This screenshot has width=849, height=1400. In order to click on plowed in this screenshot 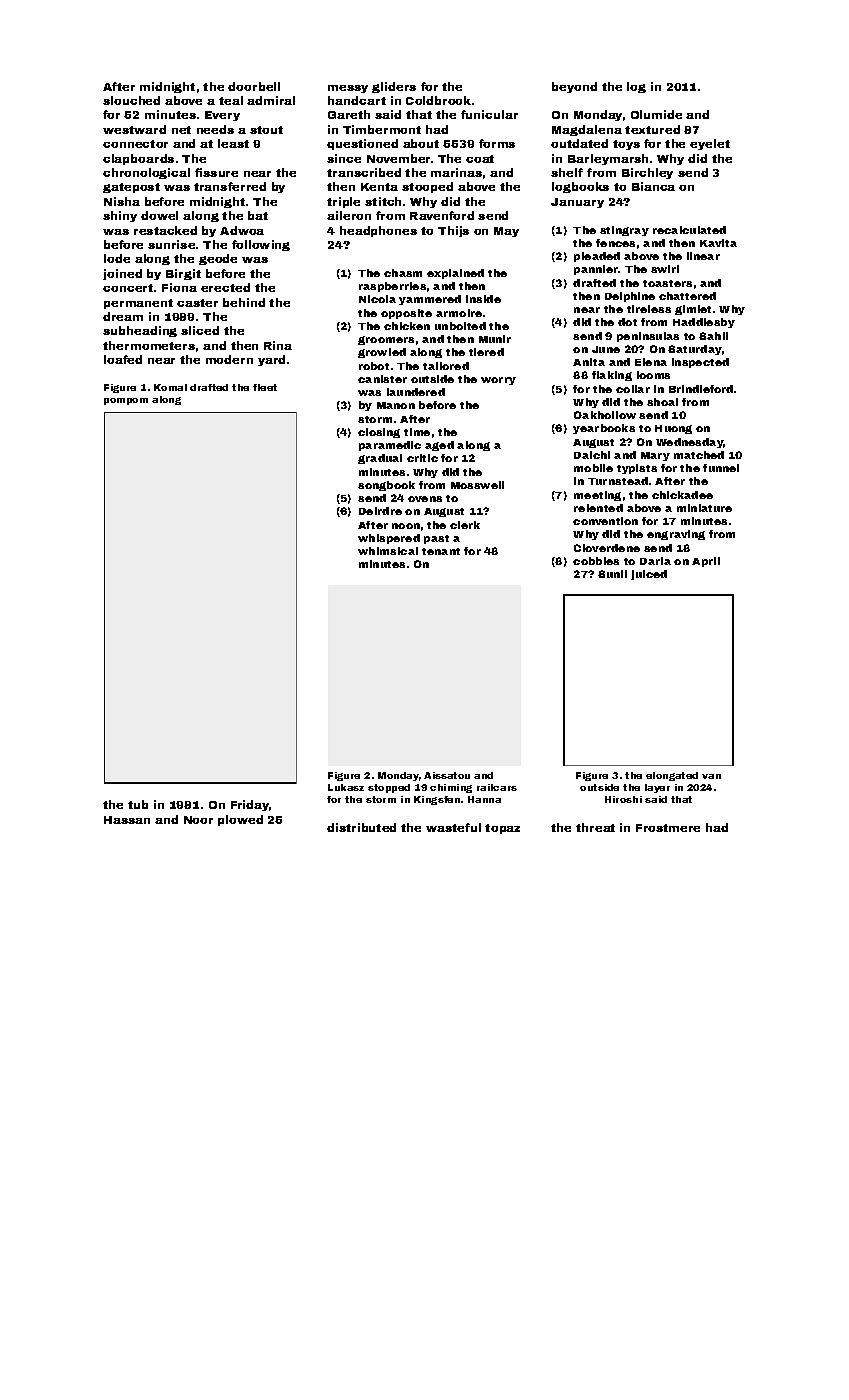, I will do `click(240, 820)`.
